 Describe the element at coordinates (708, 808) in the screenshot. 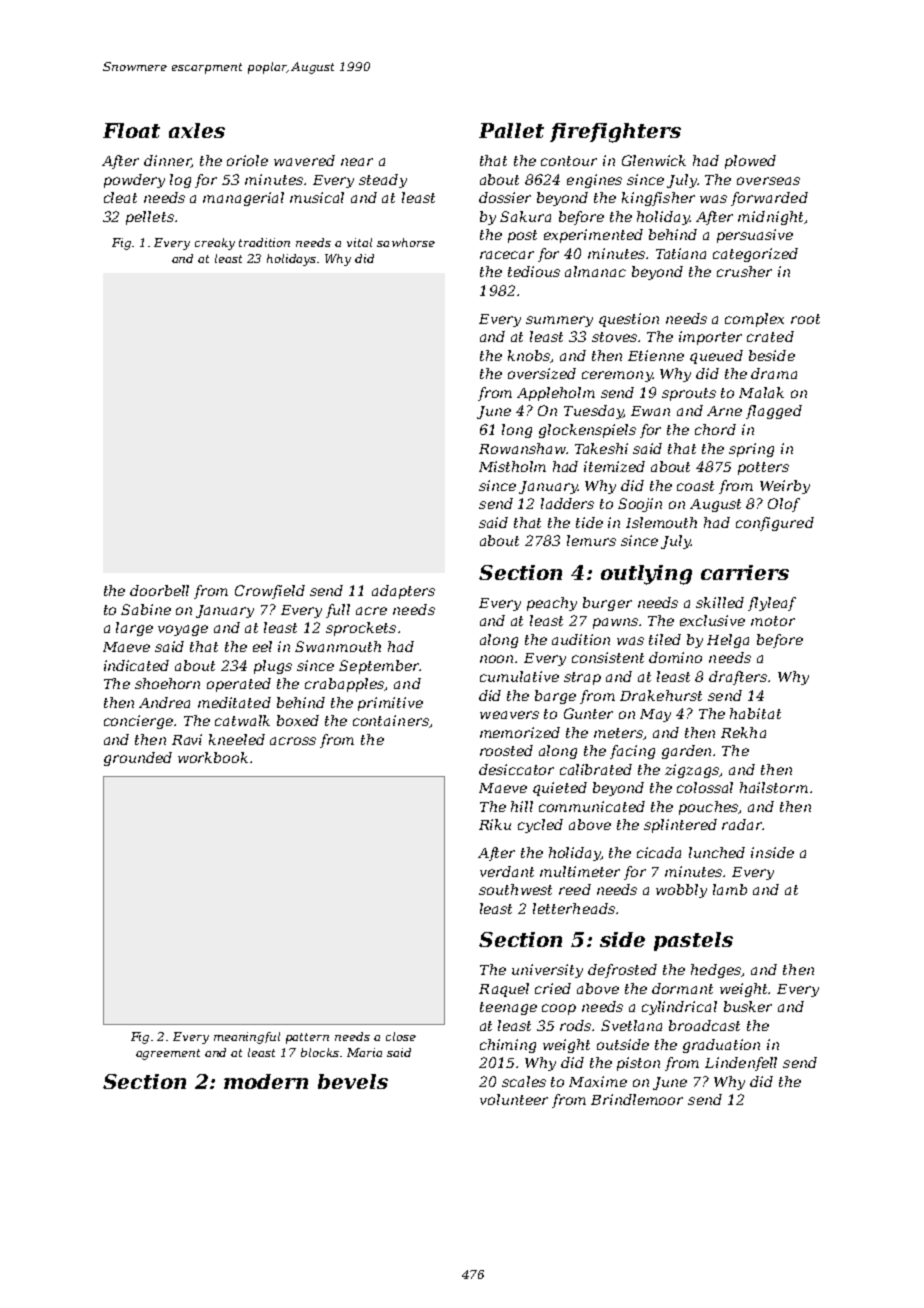

I see `pouches` at that location.
